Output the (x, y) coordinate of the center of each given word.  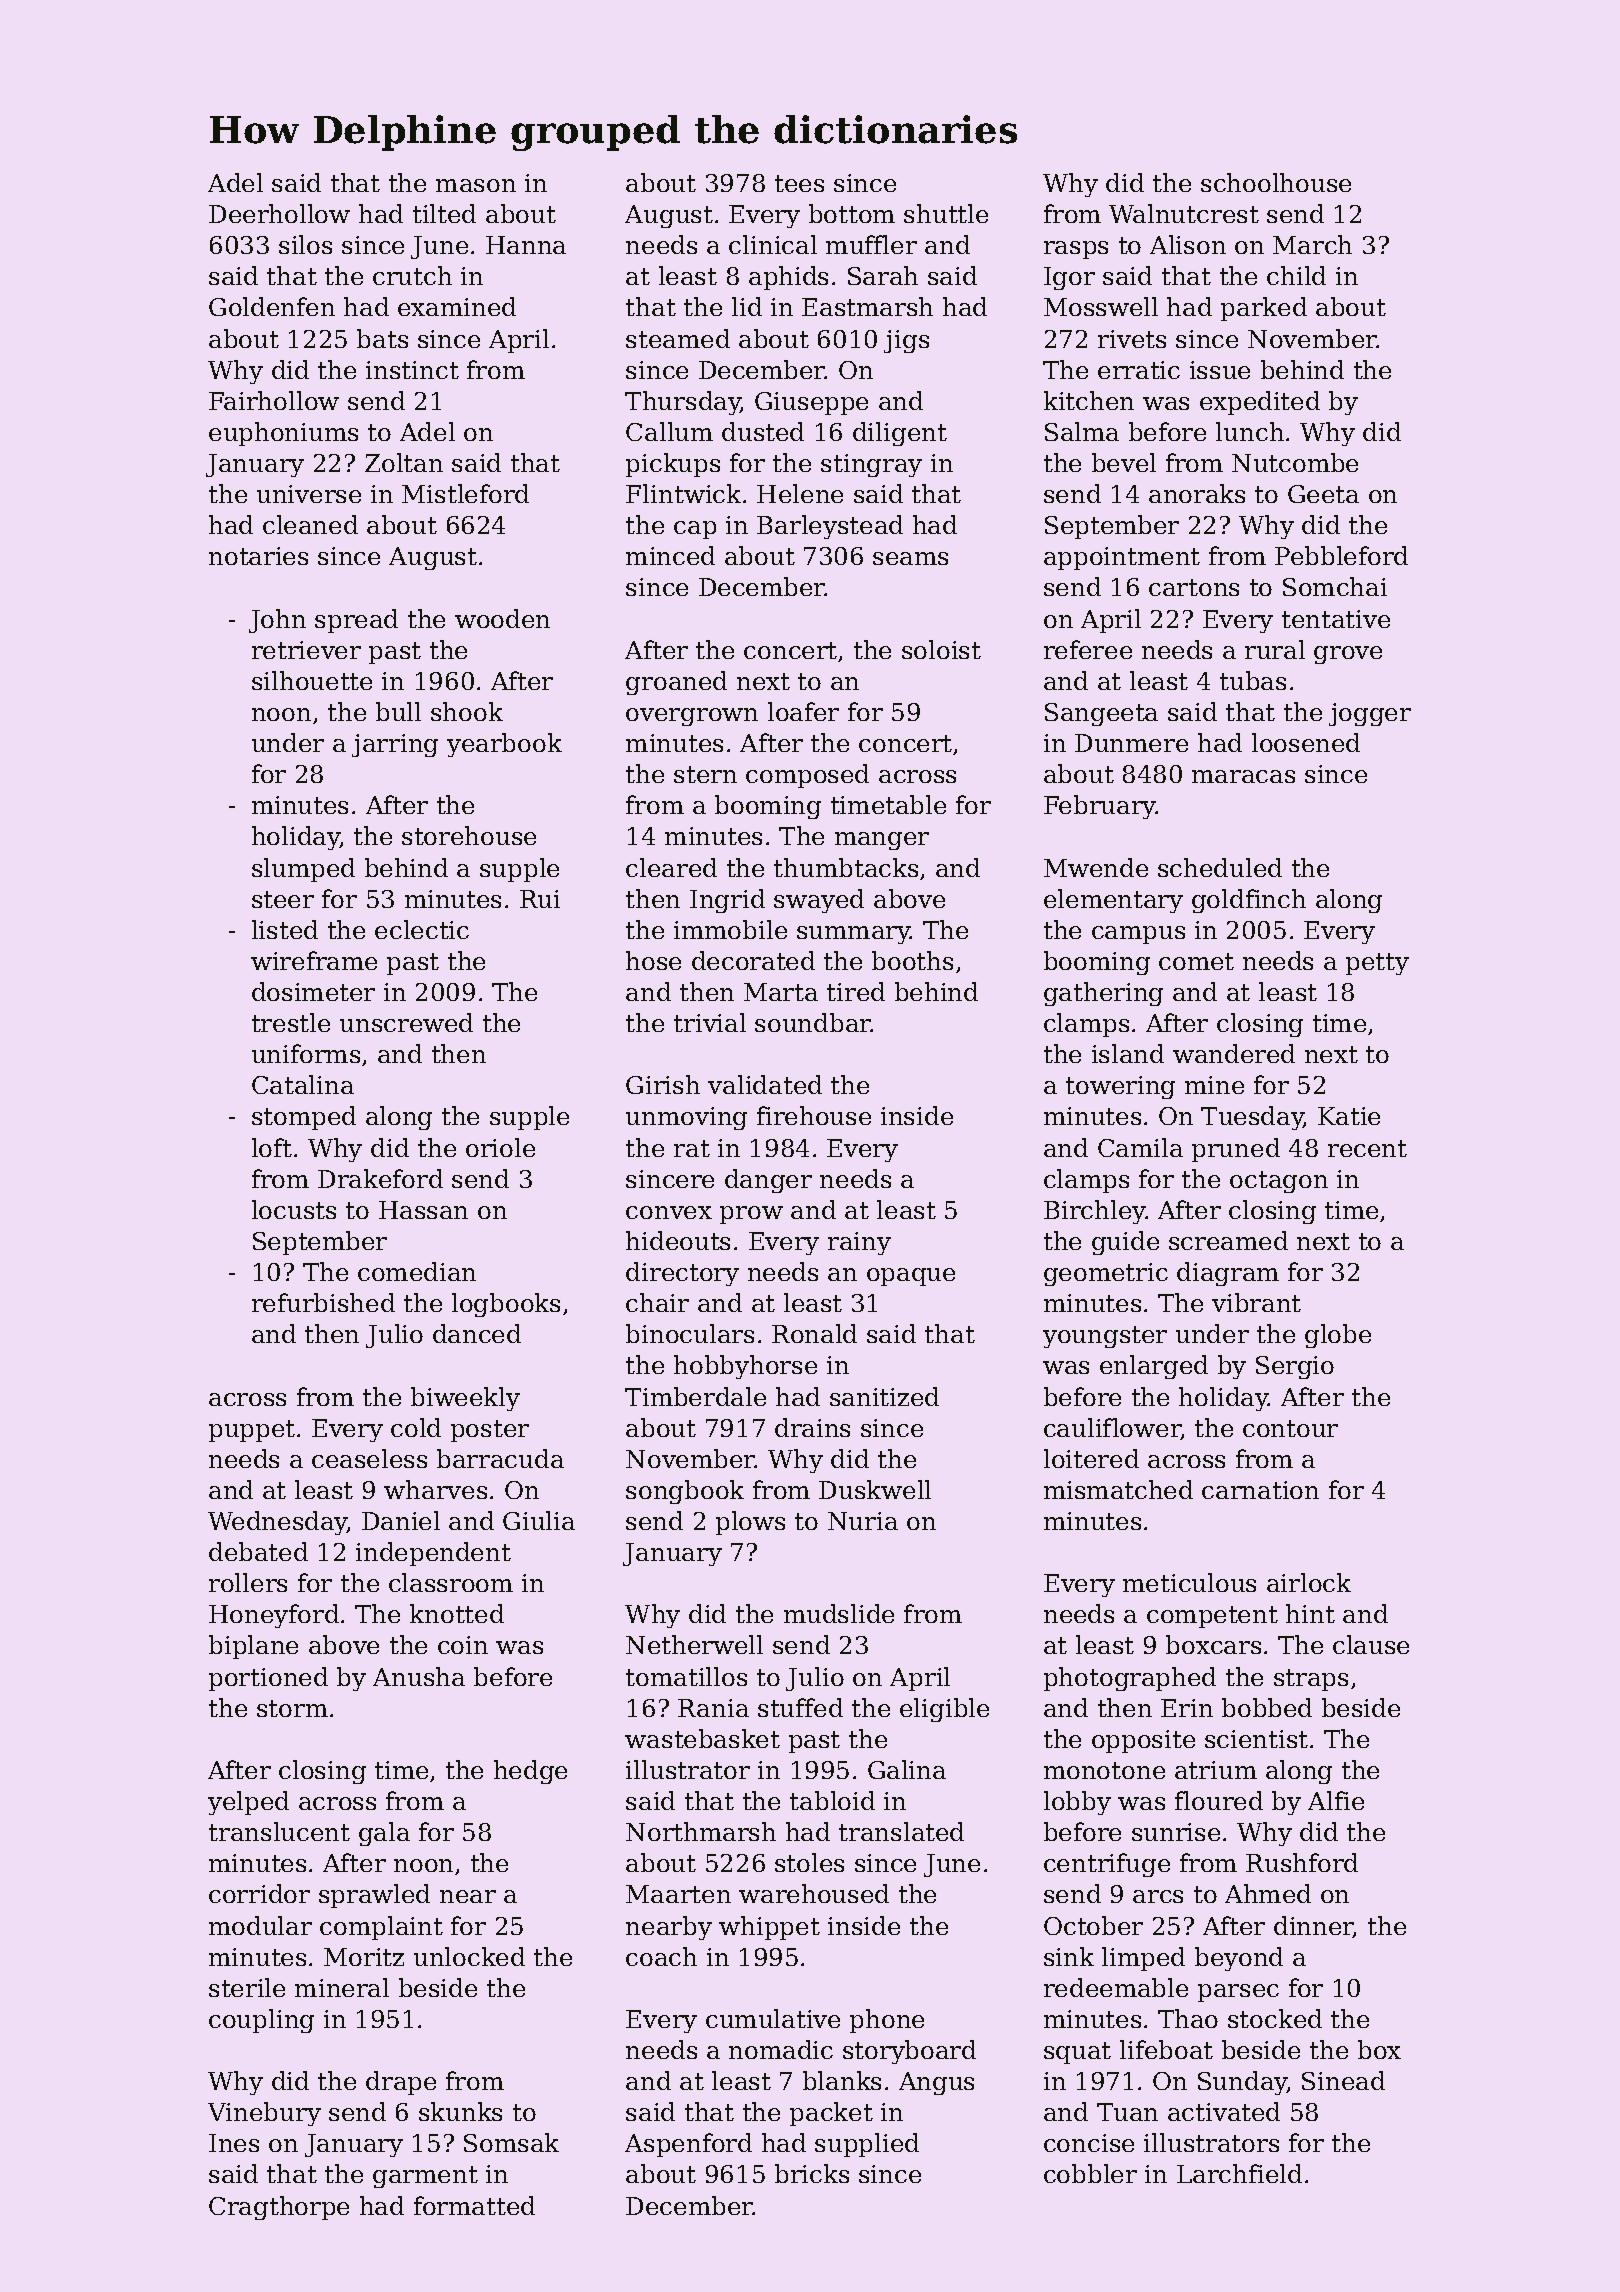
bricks (812, 2173)
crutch (412, 275)
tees (799, 183)
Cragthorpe (279, 2208)
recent (1367, 1148)
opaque (911, 1277)
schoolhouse (1276, 182)
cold (416, 1427)
